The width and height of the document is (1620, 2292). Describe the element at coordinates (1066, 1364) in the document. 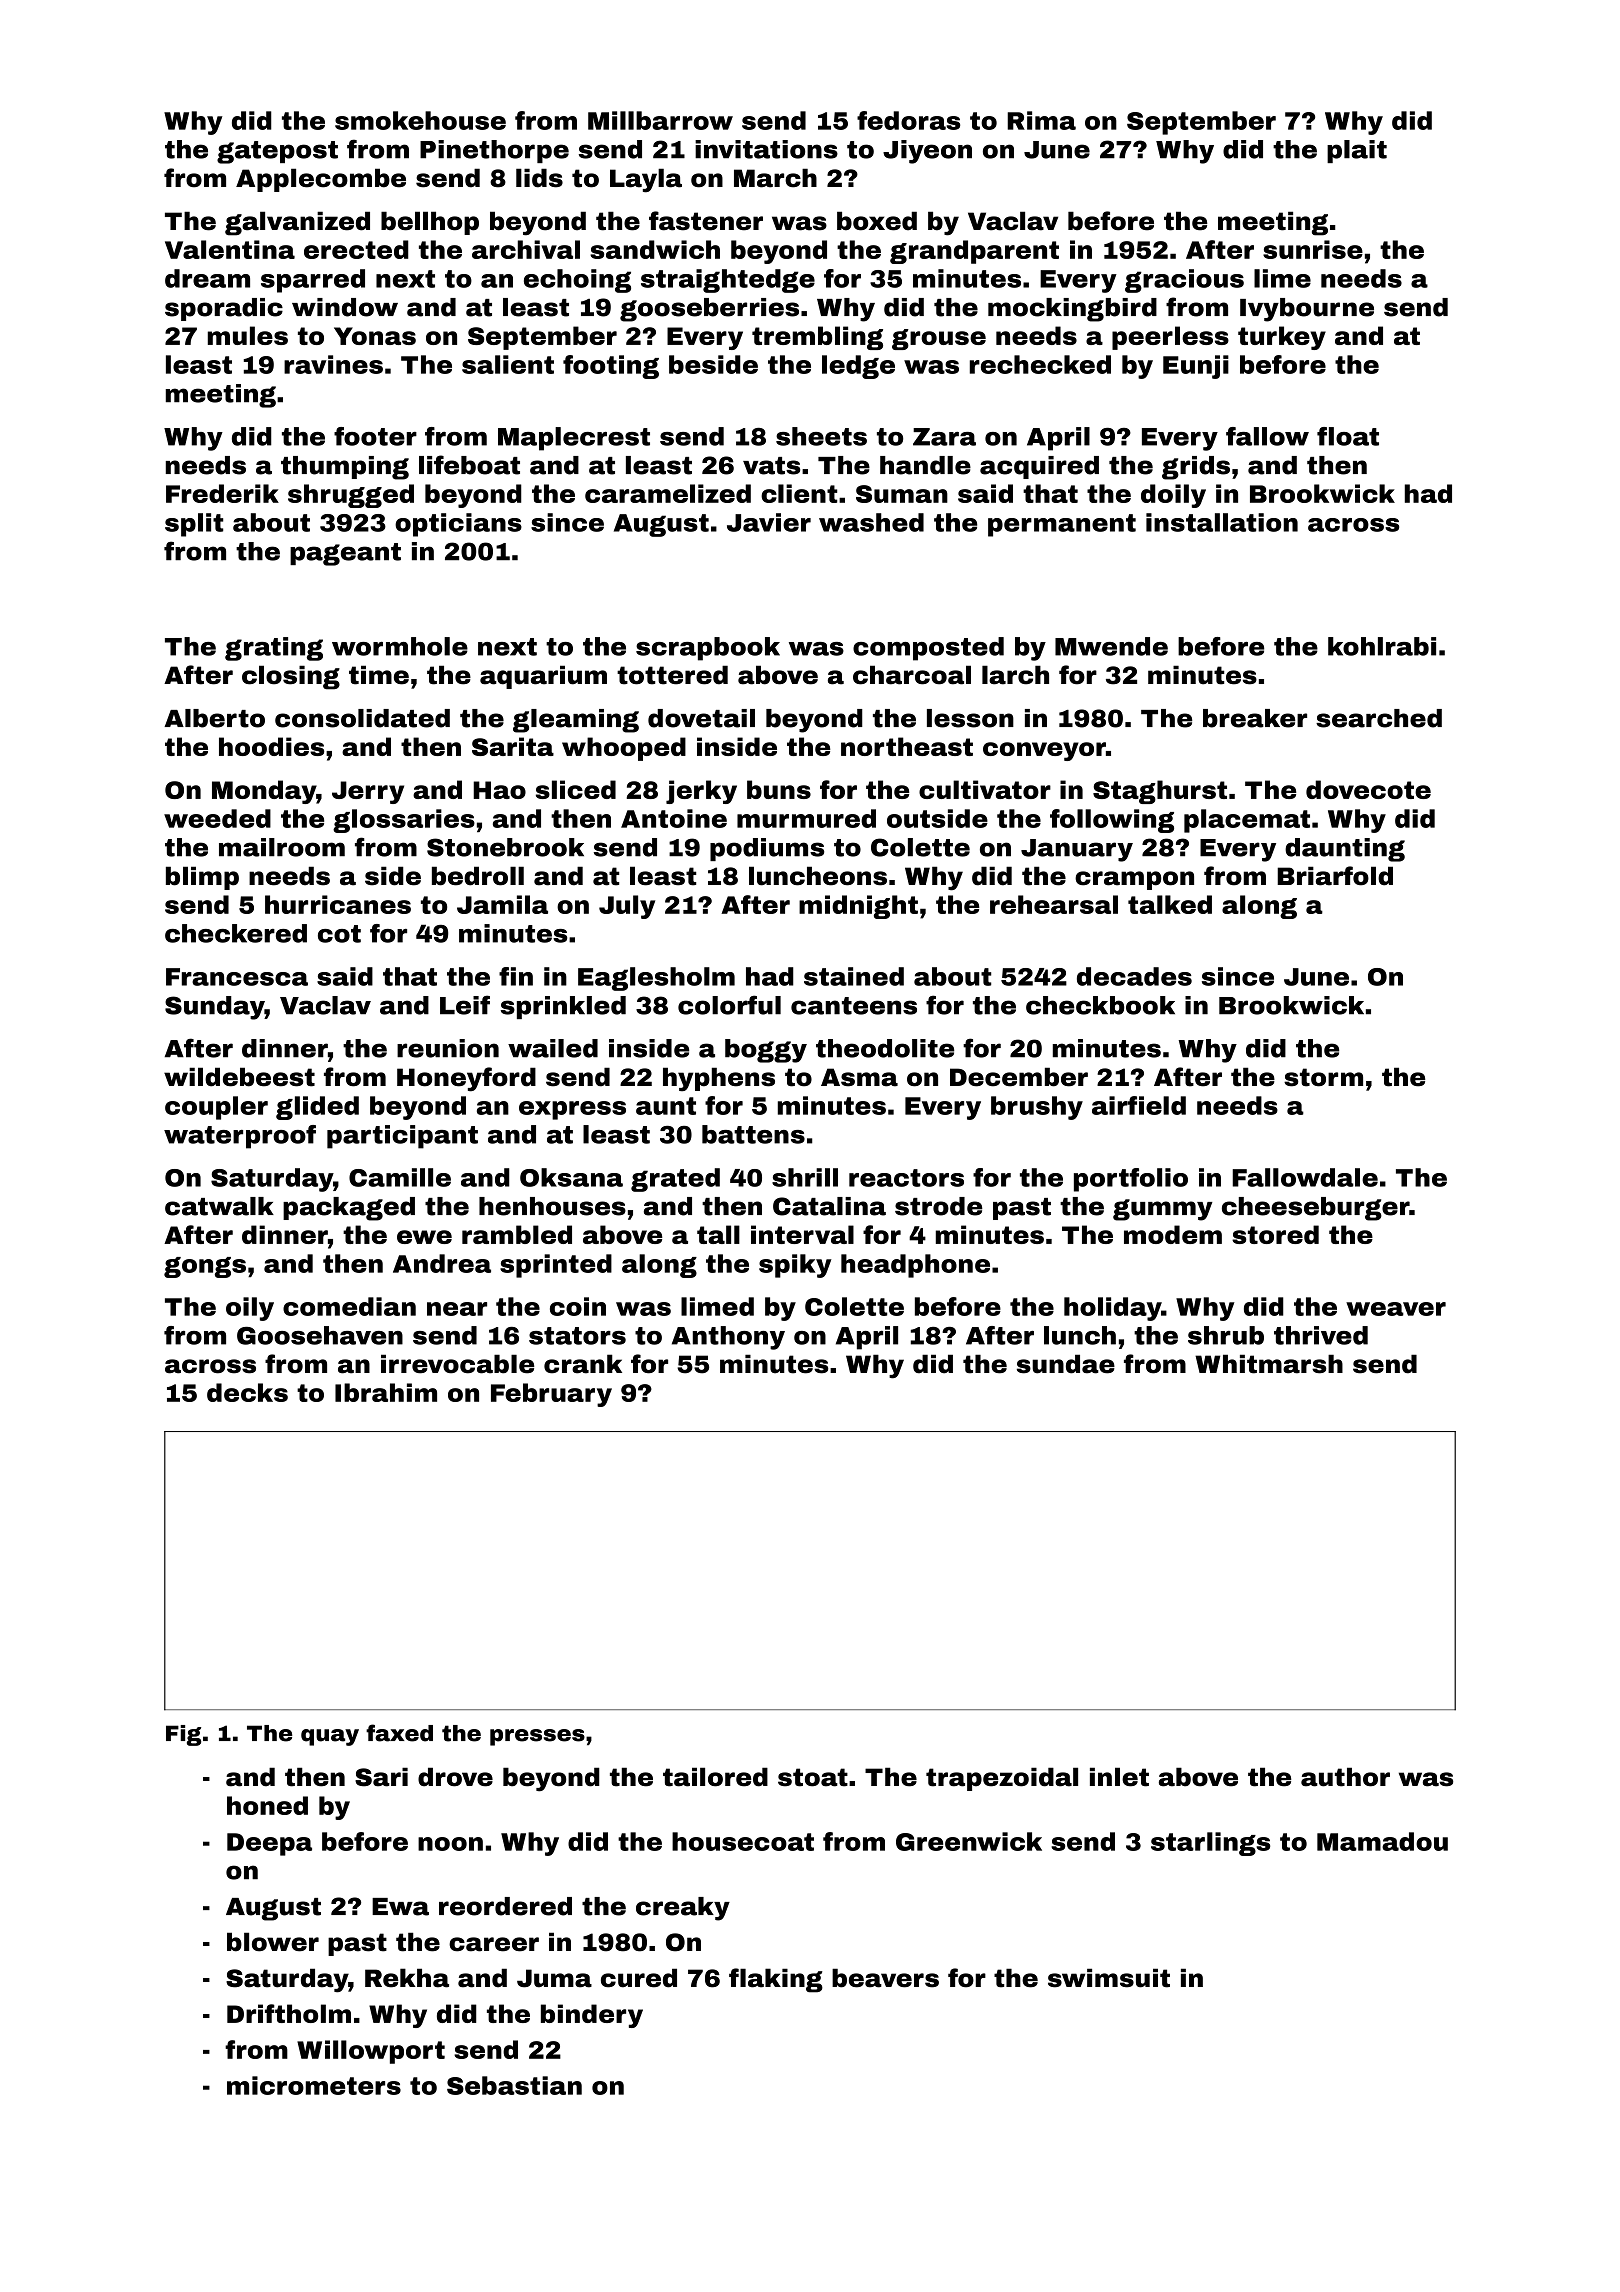

I see `sundae` at that location.
